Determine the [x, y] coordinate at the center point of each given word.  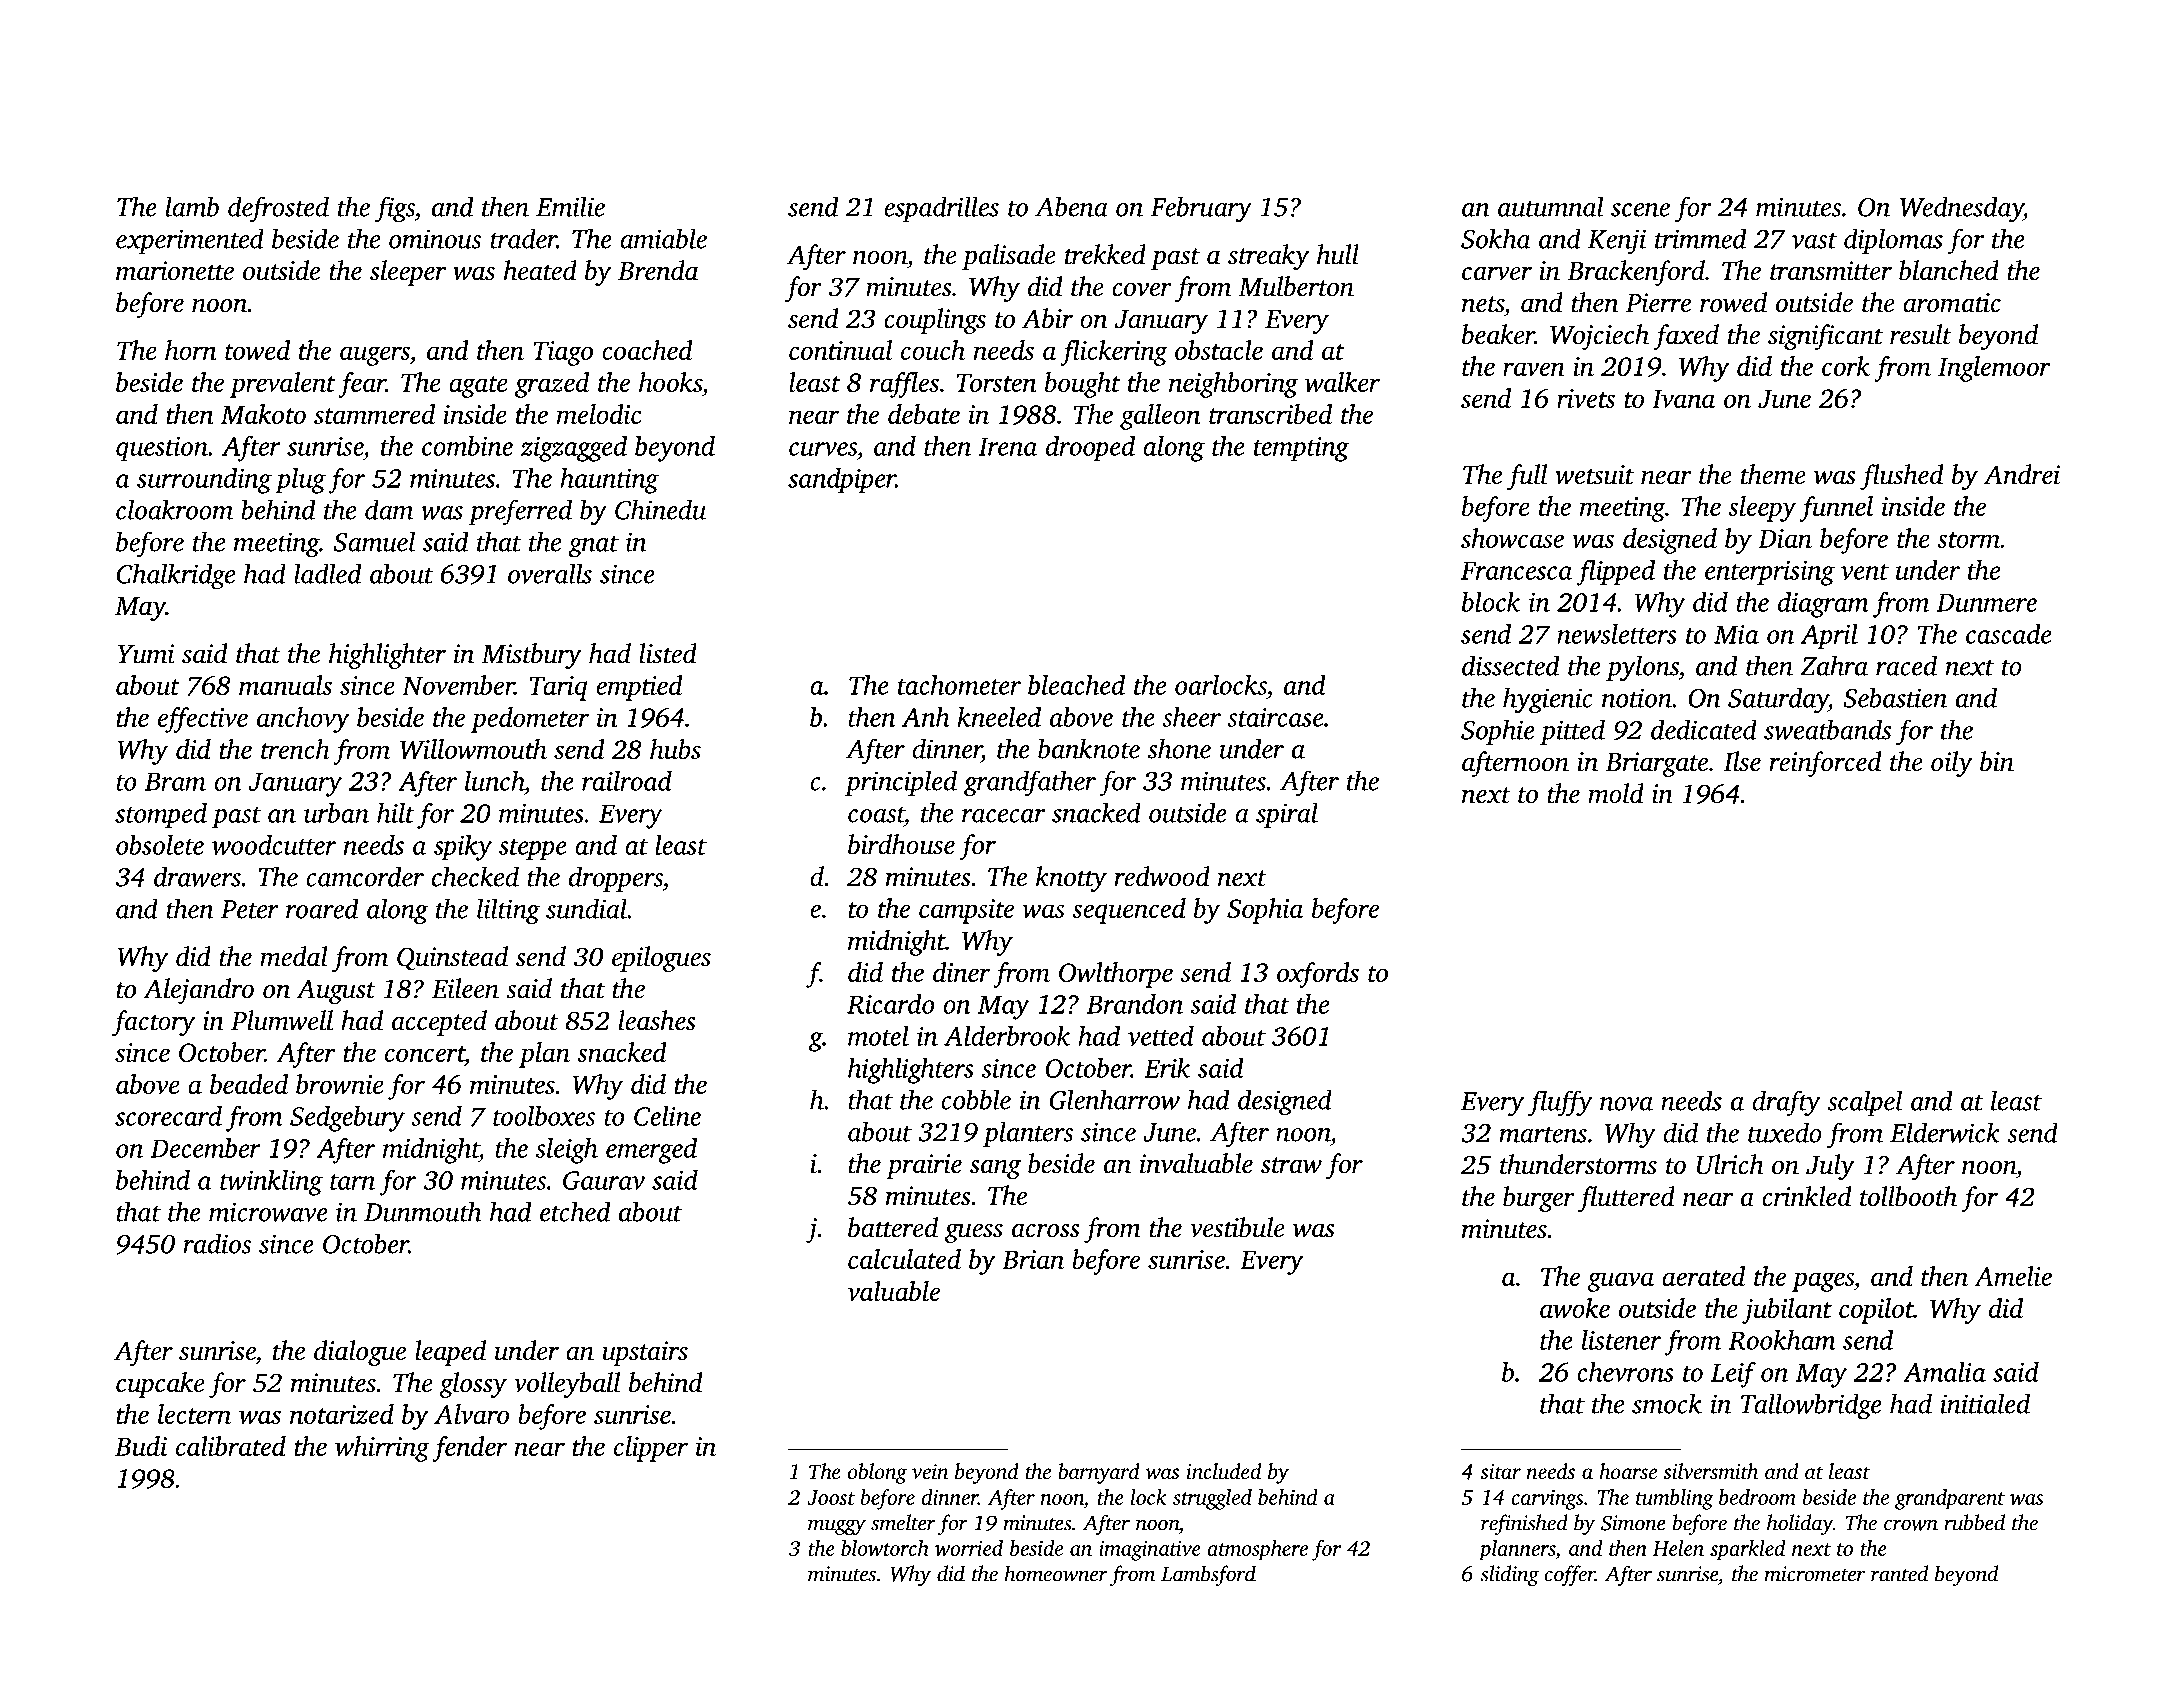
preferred [520, 512]
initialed [1985, 1403]
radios [217, 1243]
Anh [926, 717]
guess [974, 1233]
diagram [1823, 605]
